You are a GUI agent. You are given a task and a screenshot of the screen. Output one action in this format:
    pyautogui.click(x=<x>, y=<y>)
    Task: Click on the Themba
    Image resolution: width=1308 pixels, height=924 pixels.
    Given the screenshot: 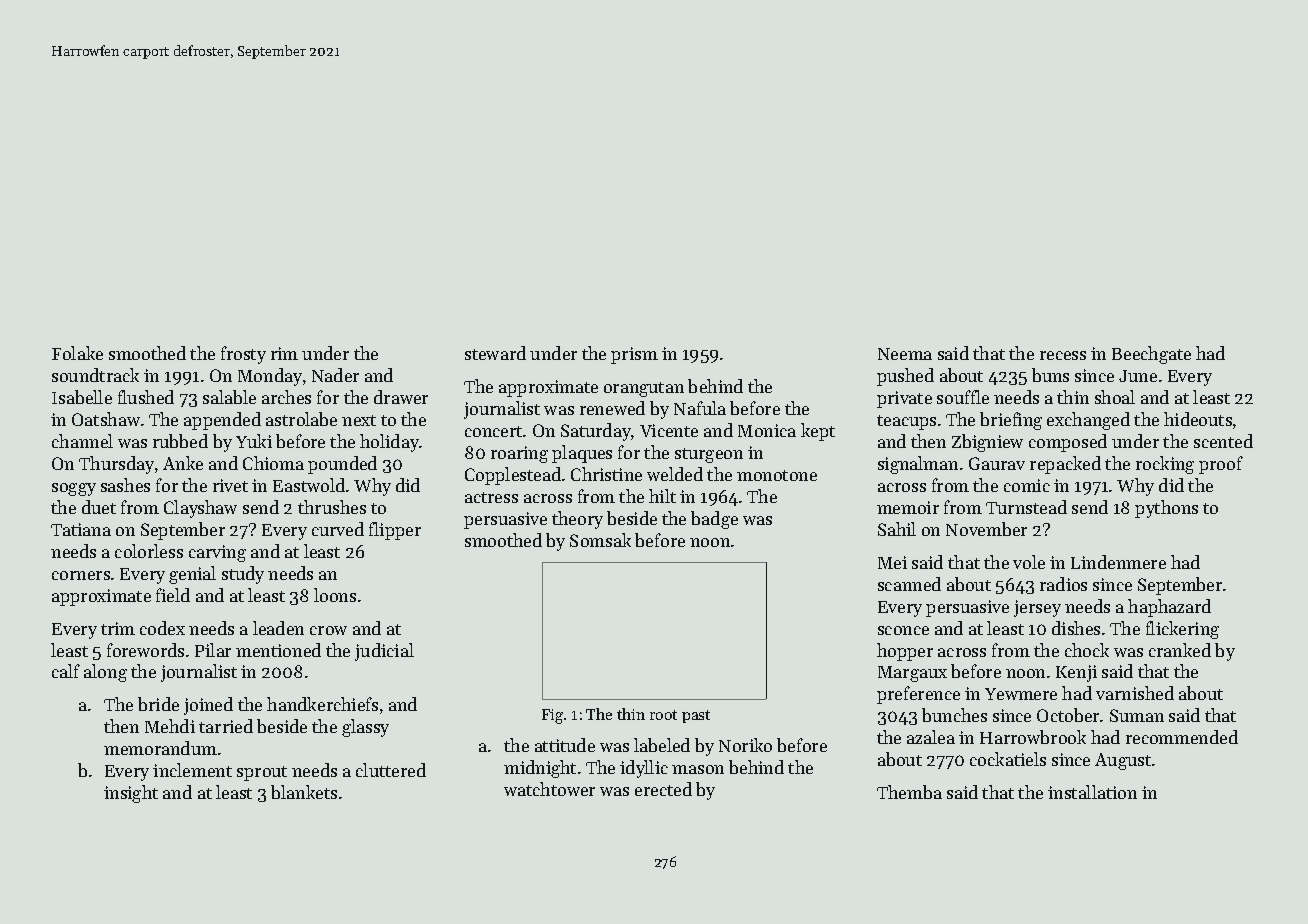 What is the action you would take?
    pyautogui.click(x=909, y=792)
